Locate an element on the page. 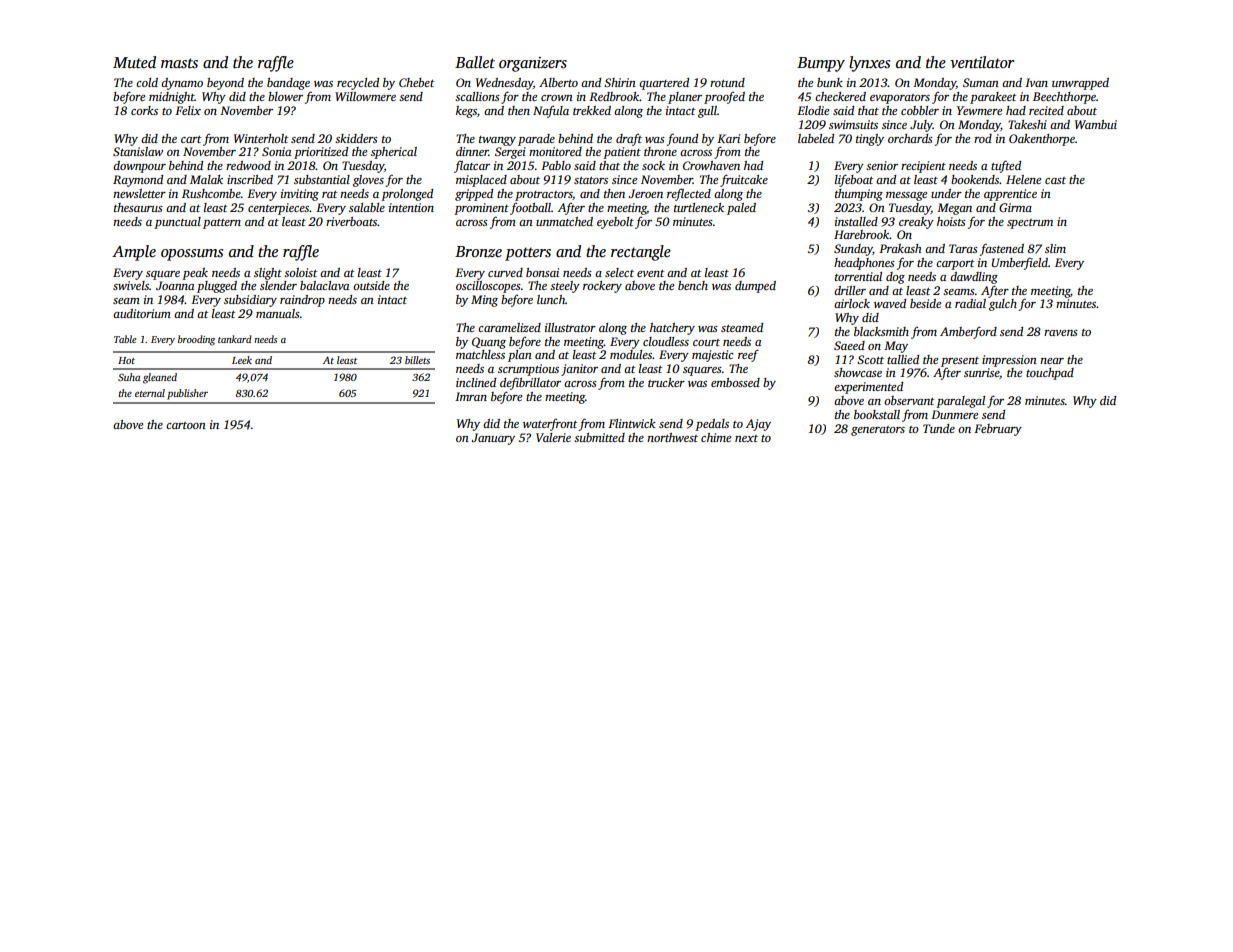 This image has width=1233, height=952. bench is located at coordinates (693, 285).
